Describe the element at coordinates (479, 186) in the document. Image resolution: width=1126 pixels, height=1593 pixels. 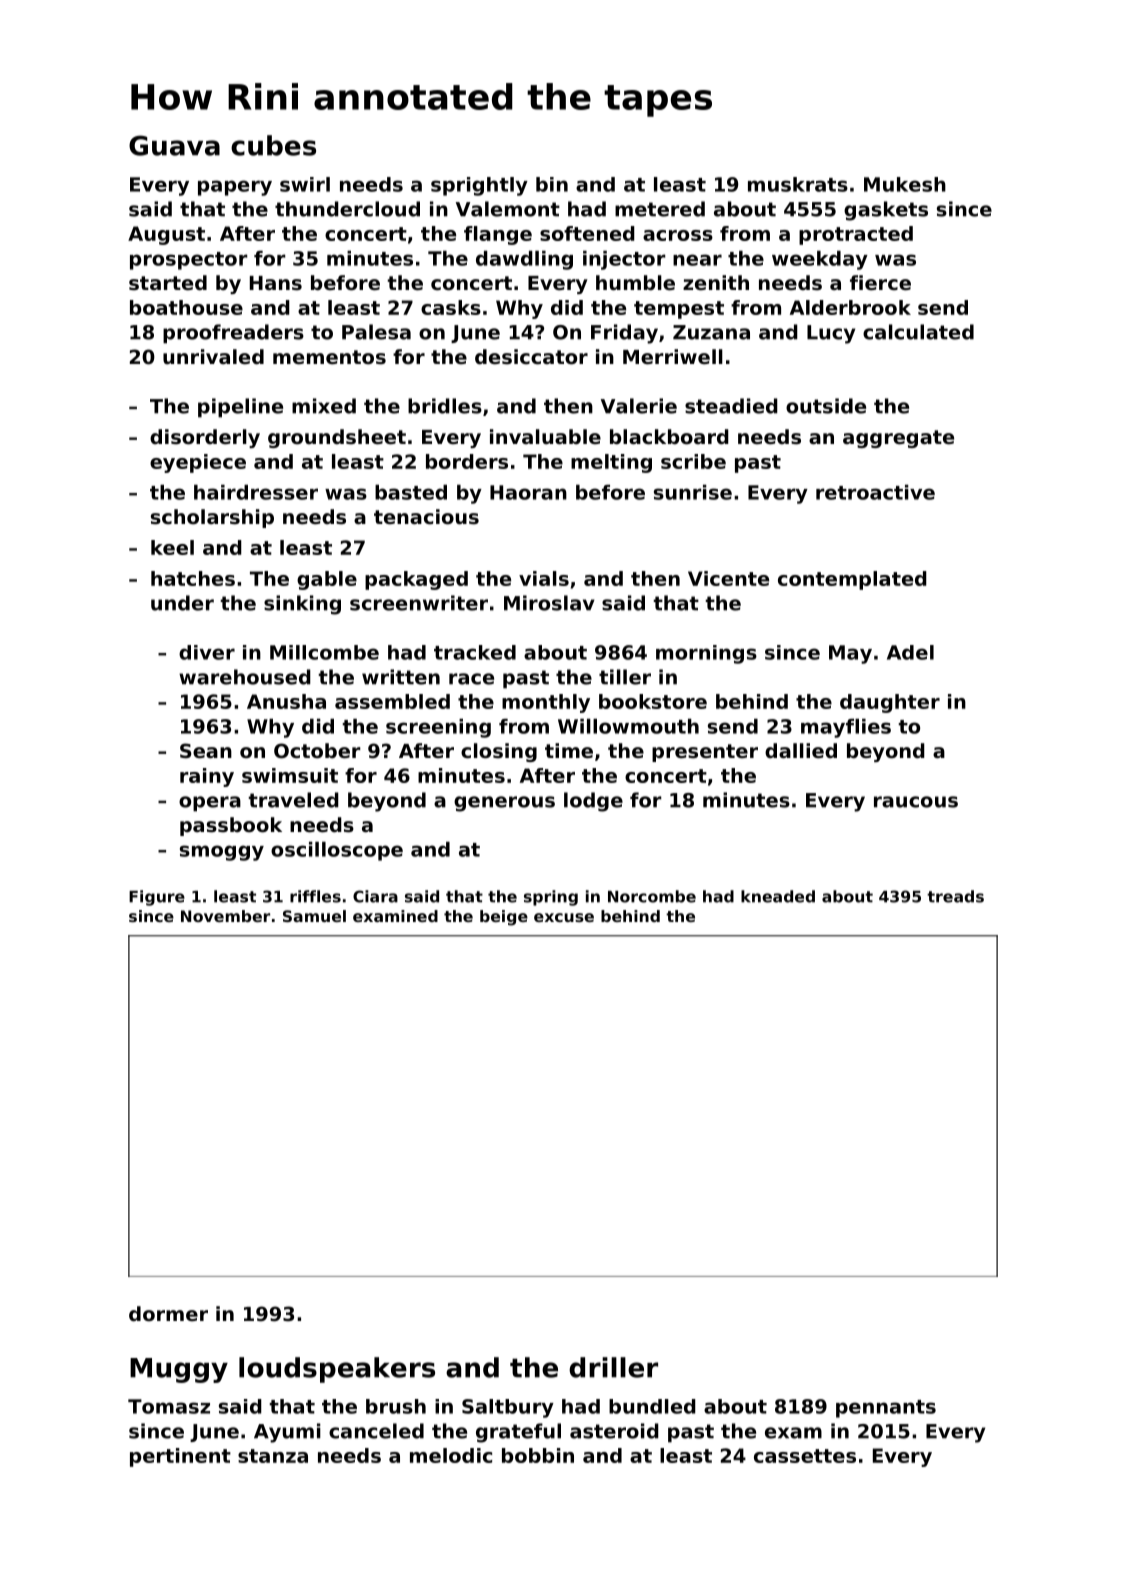
I see `sprightly` at that location.
